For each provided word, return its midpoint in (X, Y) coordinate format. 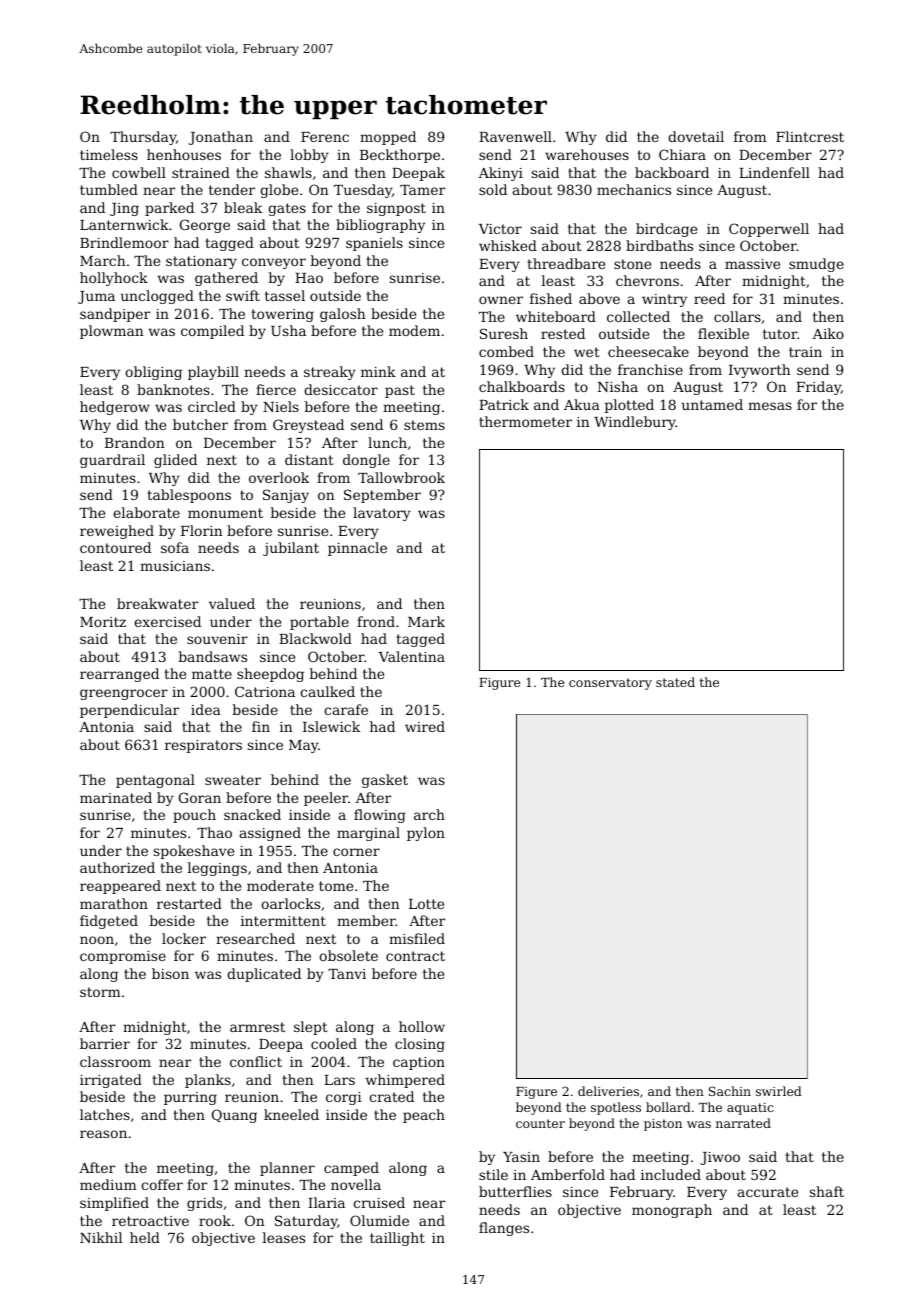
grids (204, 1204)
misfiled (417, 938)
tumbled (109, 189)
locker (184, 938)
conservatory (610, 684)
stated (675, 682)
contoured (115, 547)
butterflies (515, 1191)
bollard (668, 1107)
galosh (343, 315)
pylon (426, 834)
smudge (816, 265)
